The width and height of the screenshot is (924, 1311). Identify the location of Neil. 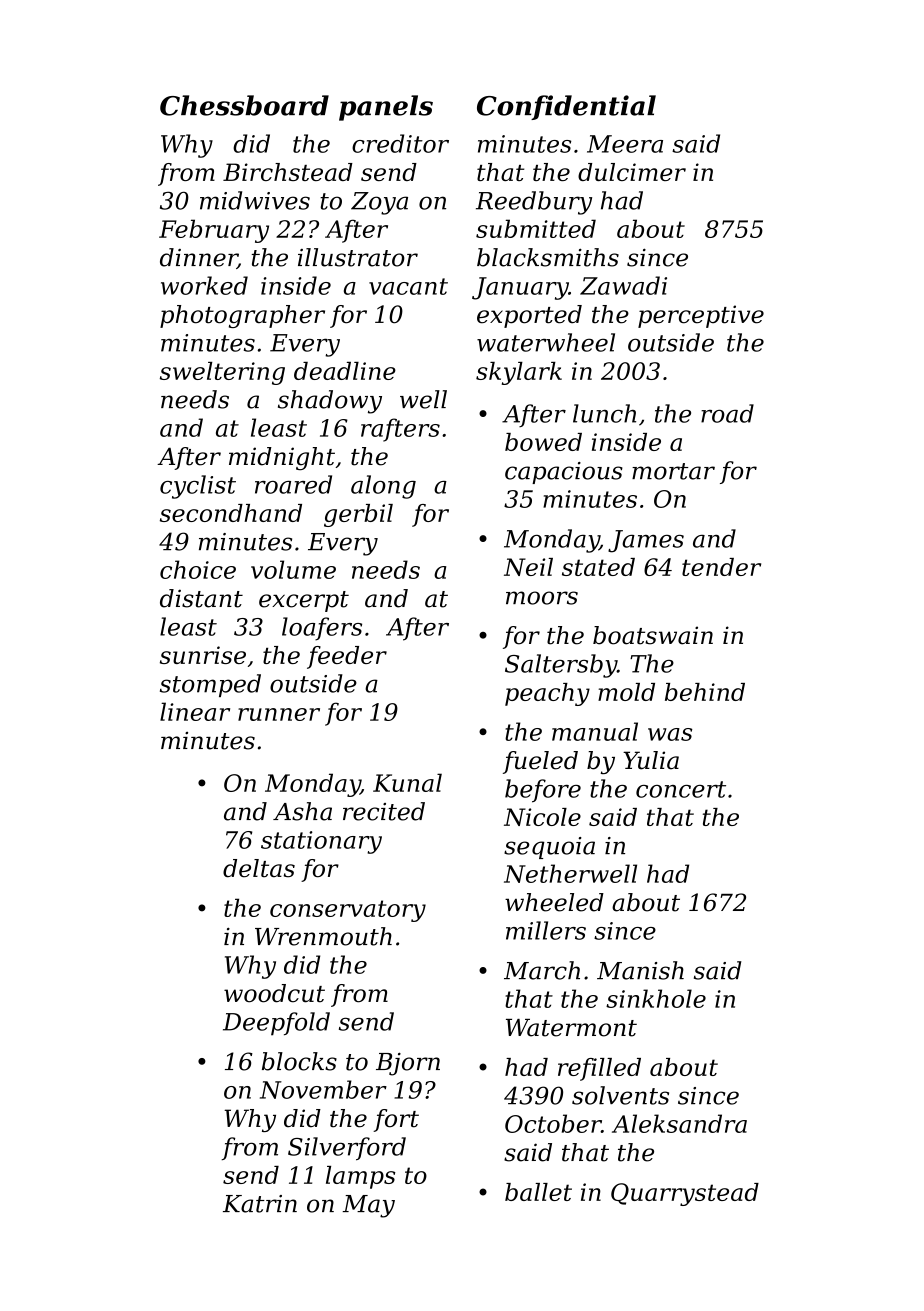
(528, 567).
